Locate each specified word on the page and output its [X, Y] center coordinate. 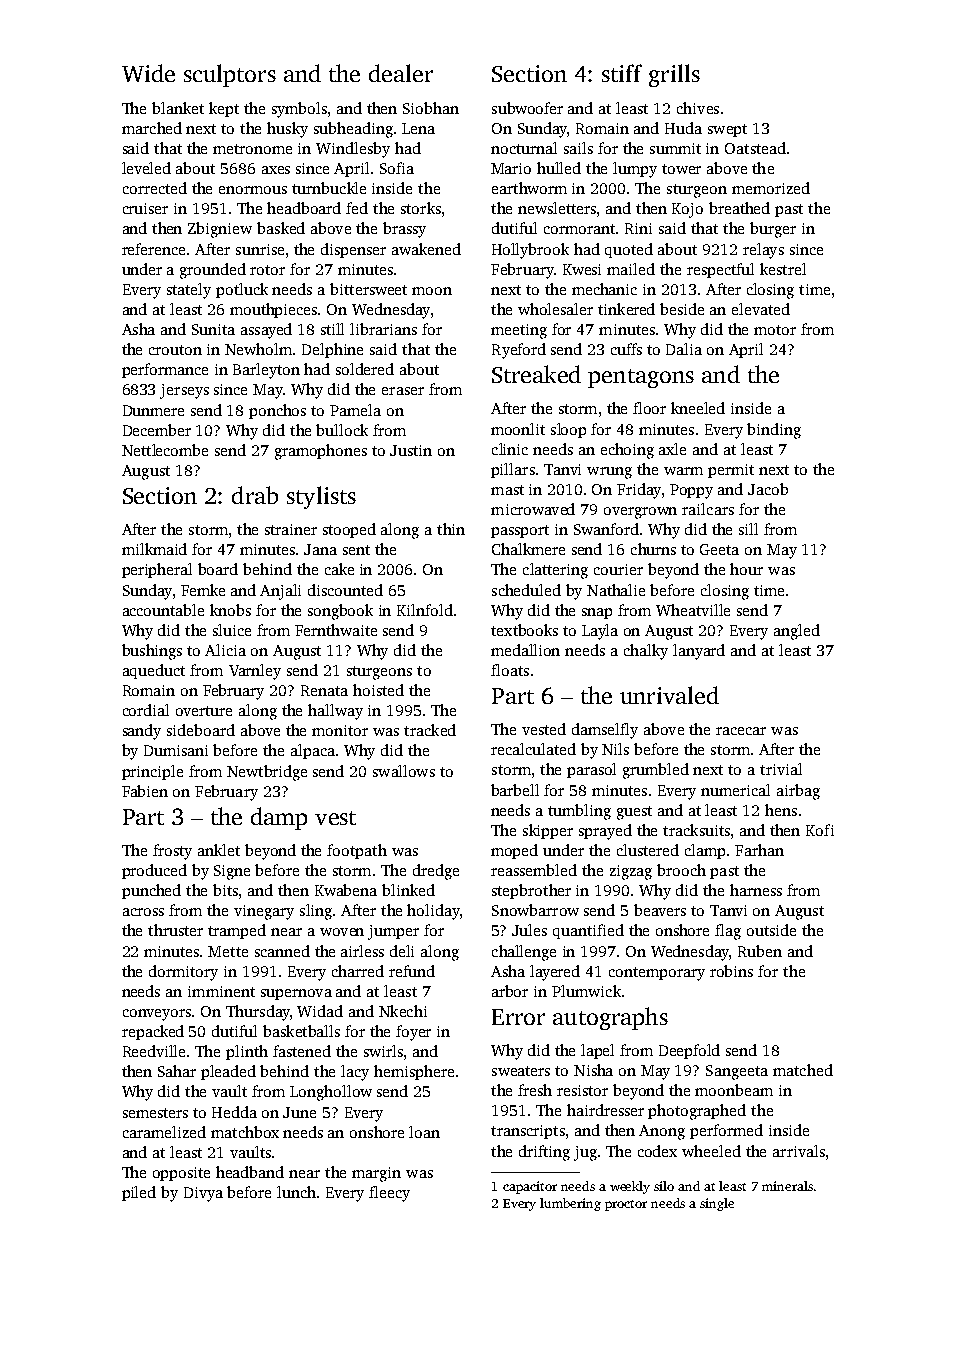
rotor [267, 270]
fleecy [389, 1194]
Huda [683, 128]
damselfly [605, 731]
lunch [296, 1192]
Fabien [145, 791]
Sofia [397, 168]
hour [746, 569]
